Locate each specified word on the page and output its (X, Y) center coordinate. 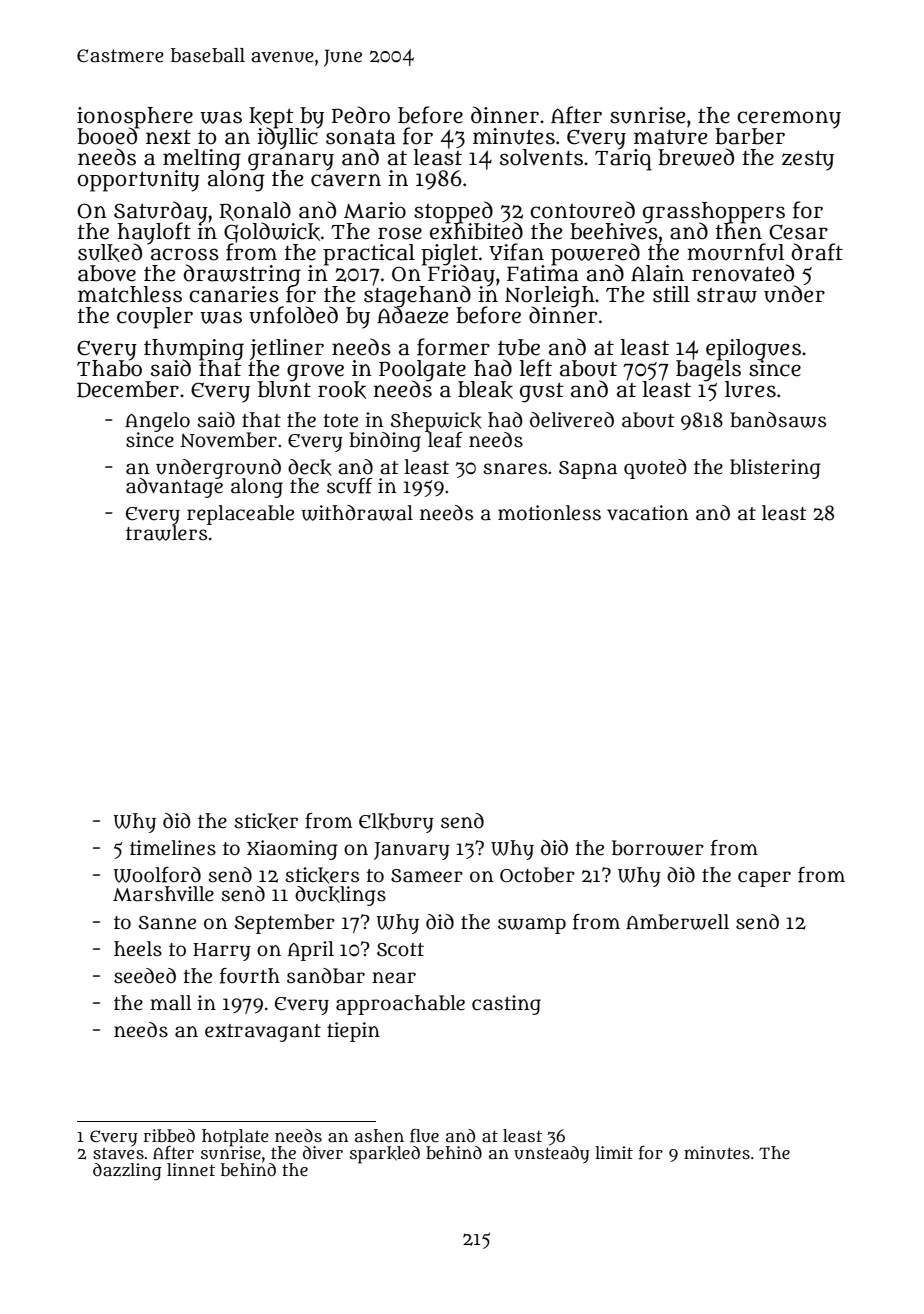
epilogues (753, 349)
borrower (658, 848)
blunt (284, 389)
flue (424, 1136)
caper (764, 879)
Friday (460, 275)
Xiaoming (292, 850)
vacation (647, 513)
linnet (191, 1169)
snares (515, 469)
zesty (808, 161)
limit (614, 1152)
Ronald (255, 211)
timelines (173, 848)
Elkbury (396, 823)
